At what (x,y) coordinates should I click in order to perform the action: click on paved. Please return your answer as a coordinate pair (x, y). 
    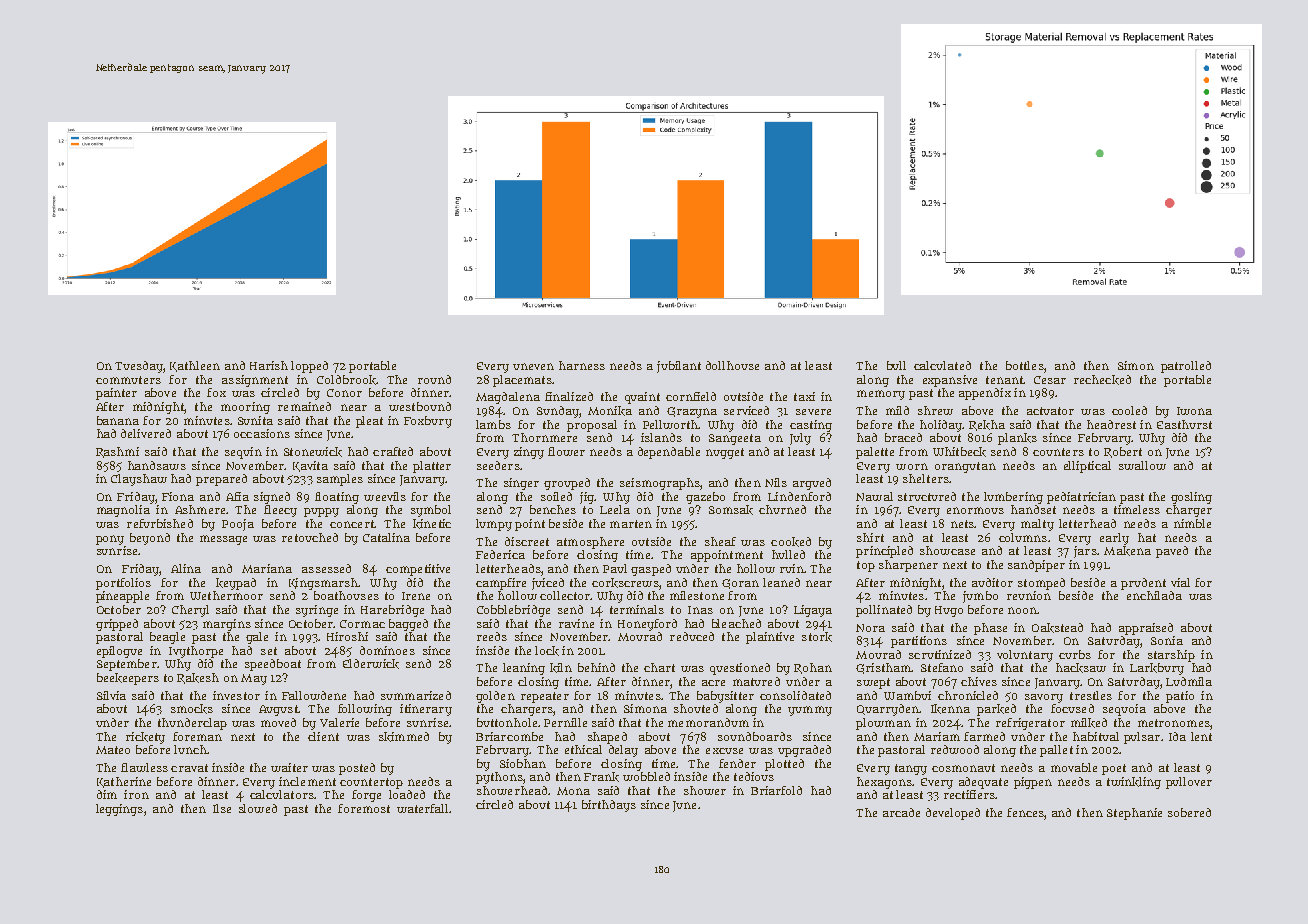
    Looking at the image, I should click on (1172, 552).
